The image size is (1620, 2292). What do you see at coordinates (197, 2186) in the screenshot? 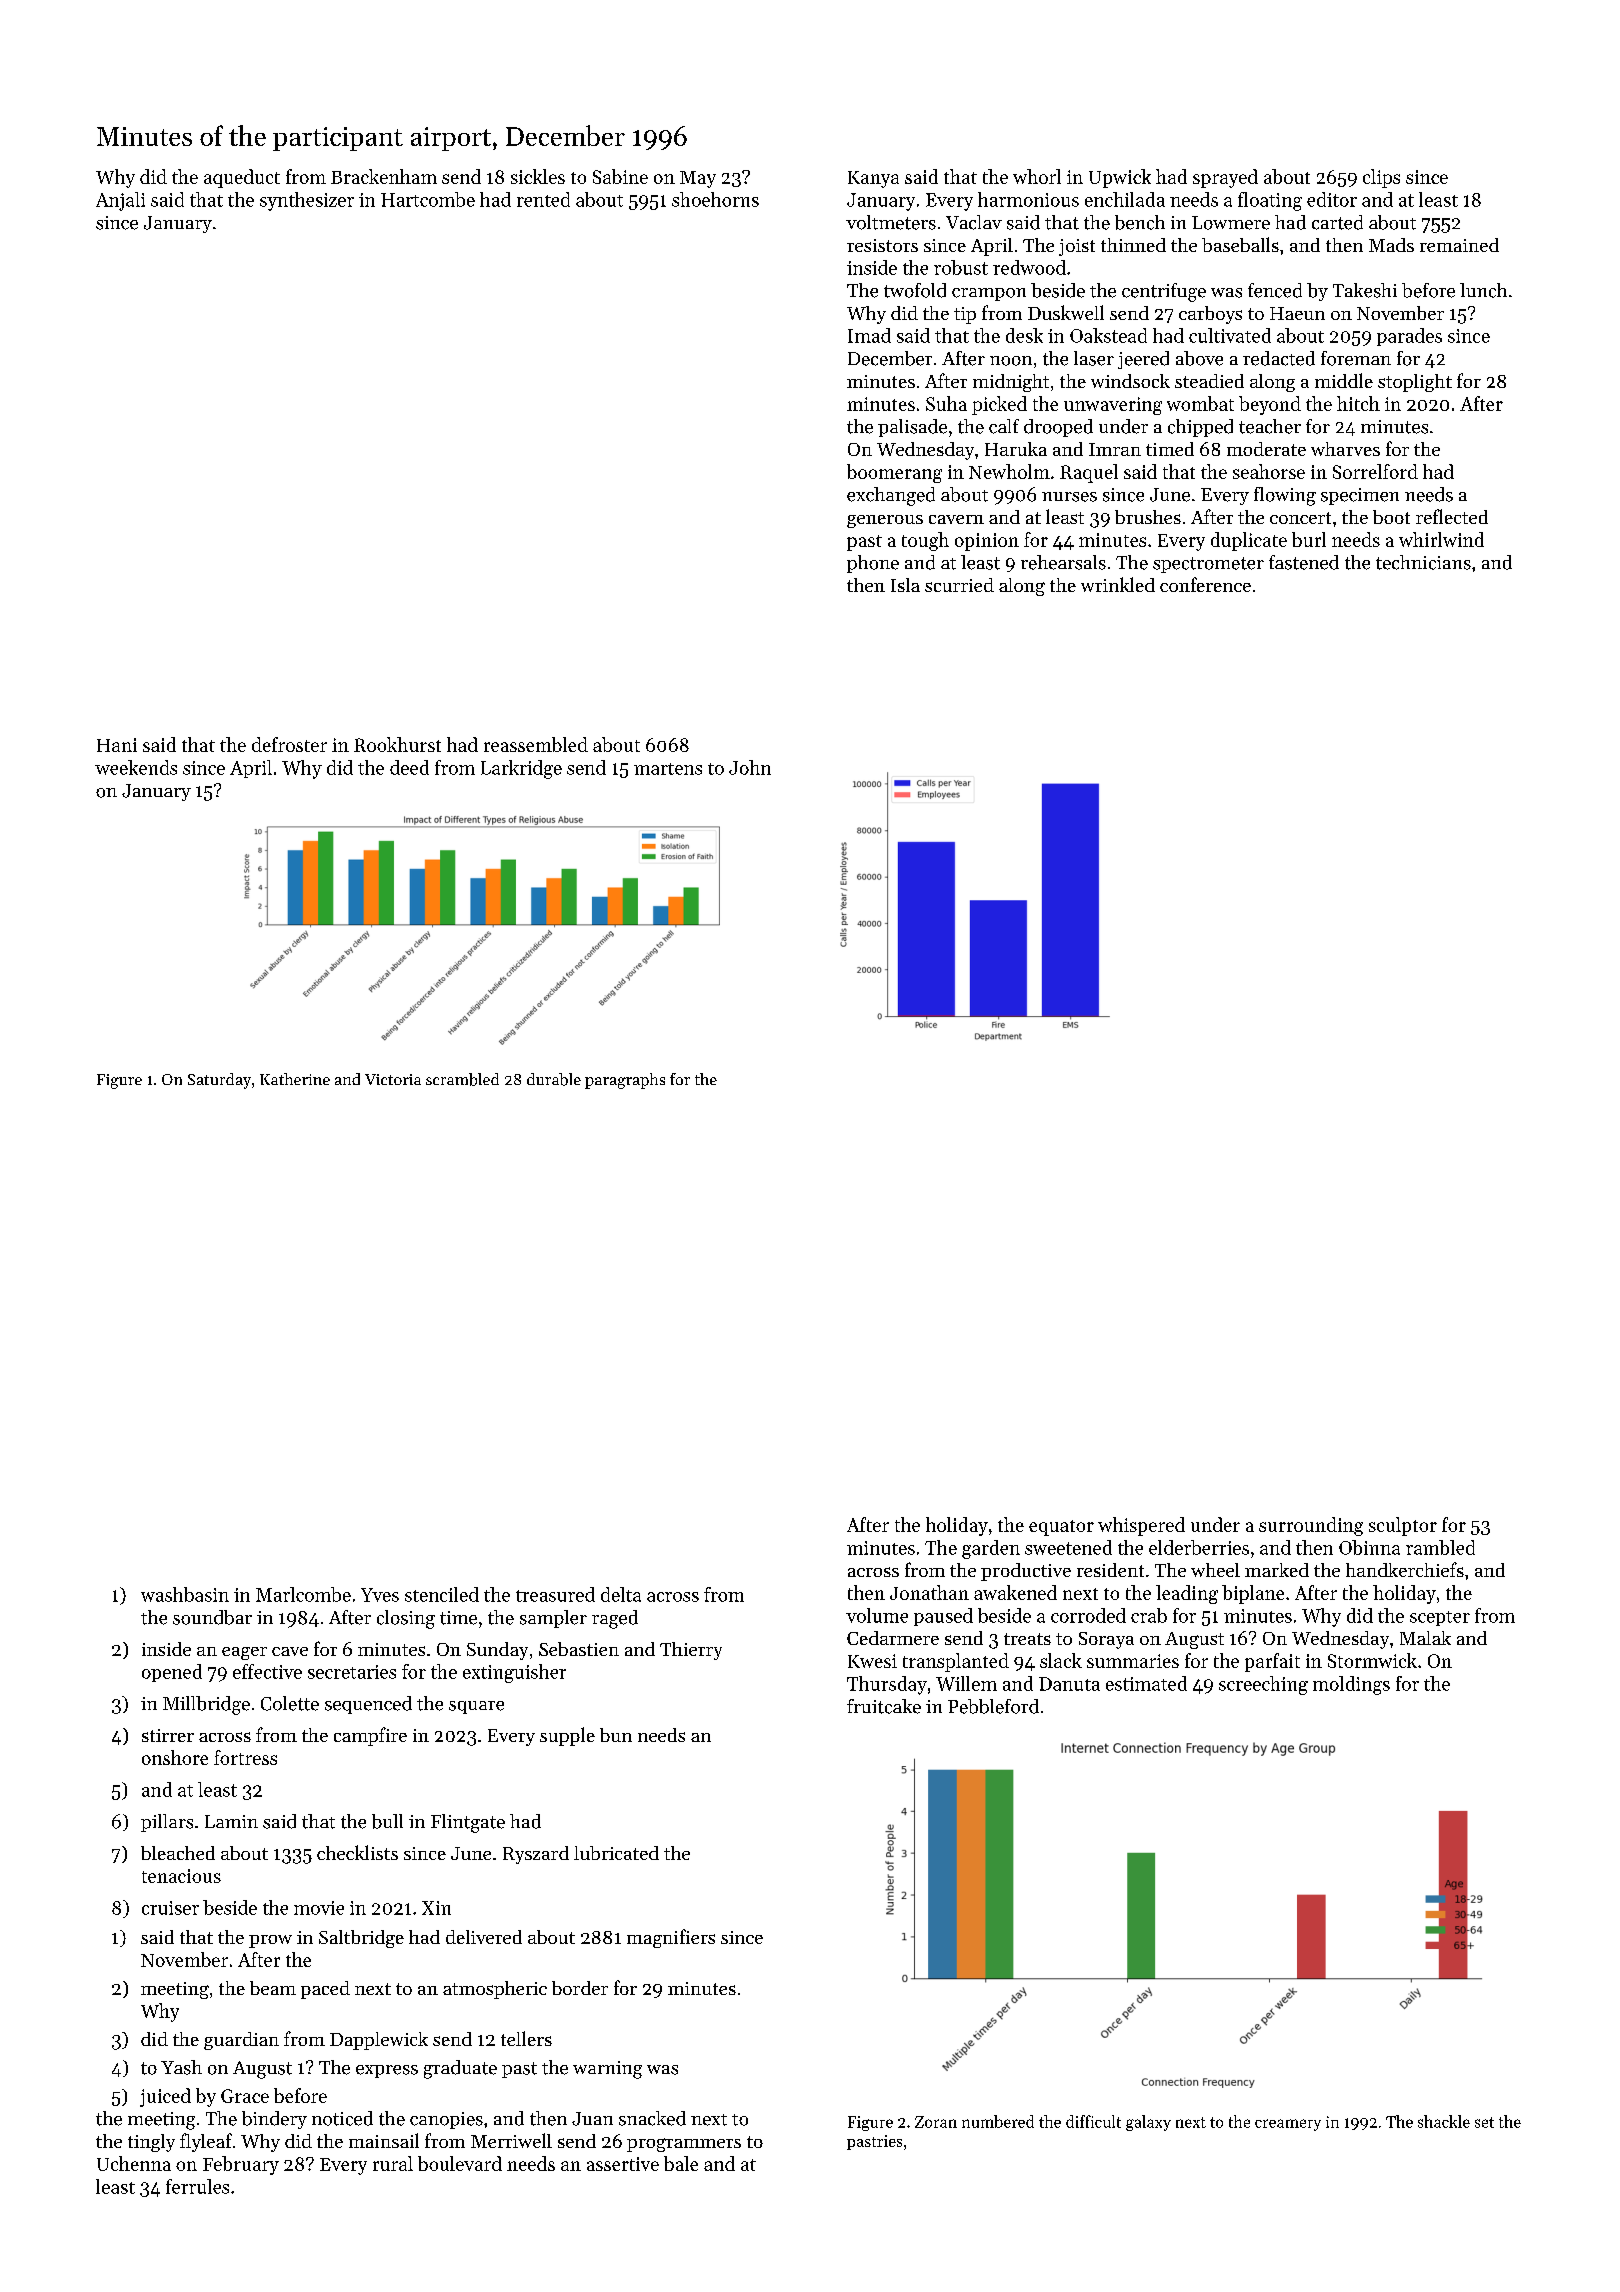
I see `ferrules` at bounding box center [197, 2186].
